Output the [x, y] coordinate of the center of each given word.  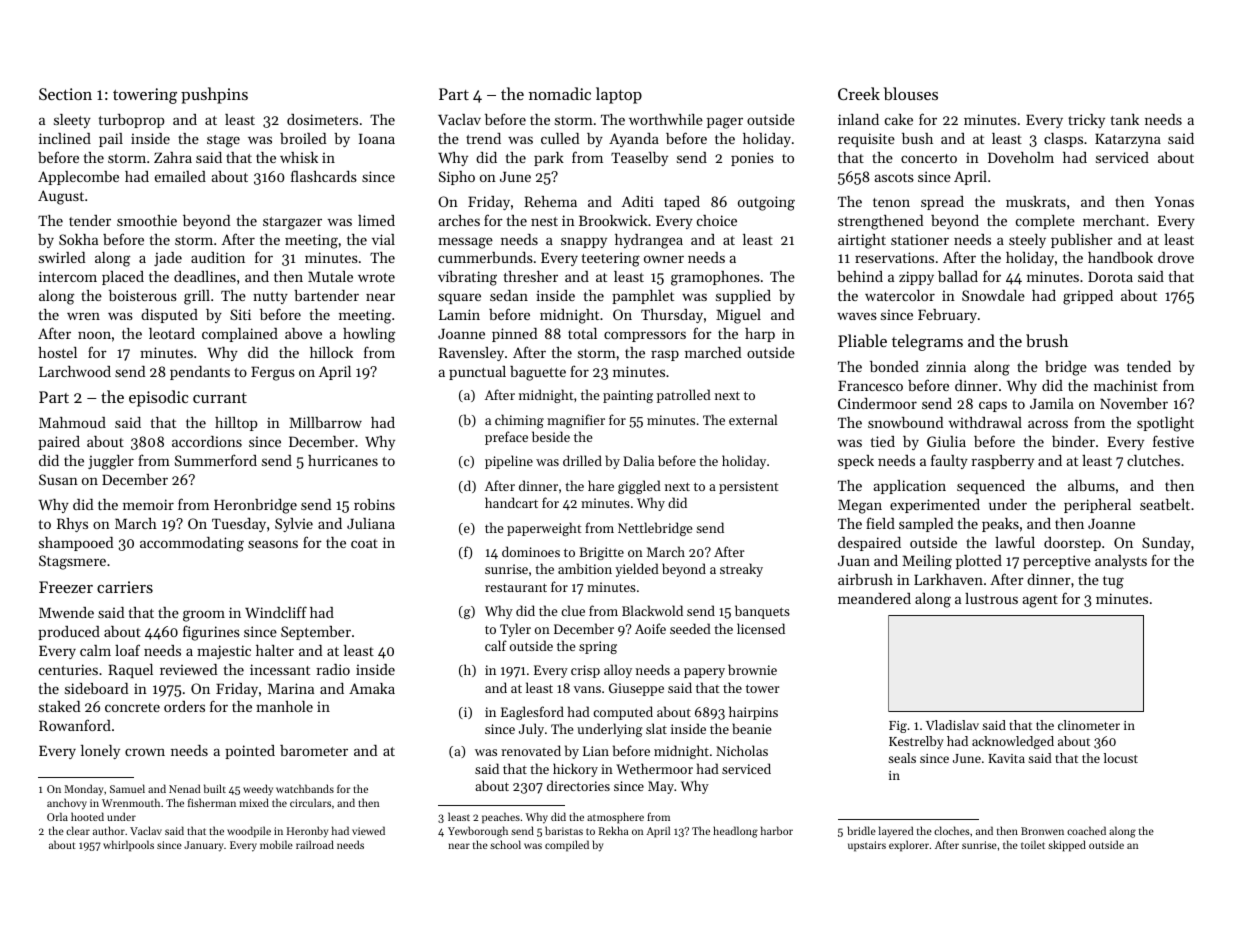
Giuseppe [636, 689]
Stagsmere [72, 562]
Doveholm [1021, 157]
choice [717, 220]
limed [376, 220]
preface [506, 438]
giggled [639, 487]
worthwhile [666, 119]
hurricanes [343, 460]
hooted [87, 816]
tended [1149, 366]
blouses [911, 93]
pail [111, 140]
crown [145, 752]
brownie [752, 669]
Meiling [927, 562]
